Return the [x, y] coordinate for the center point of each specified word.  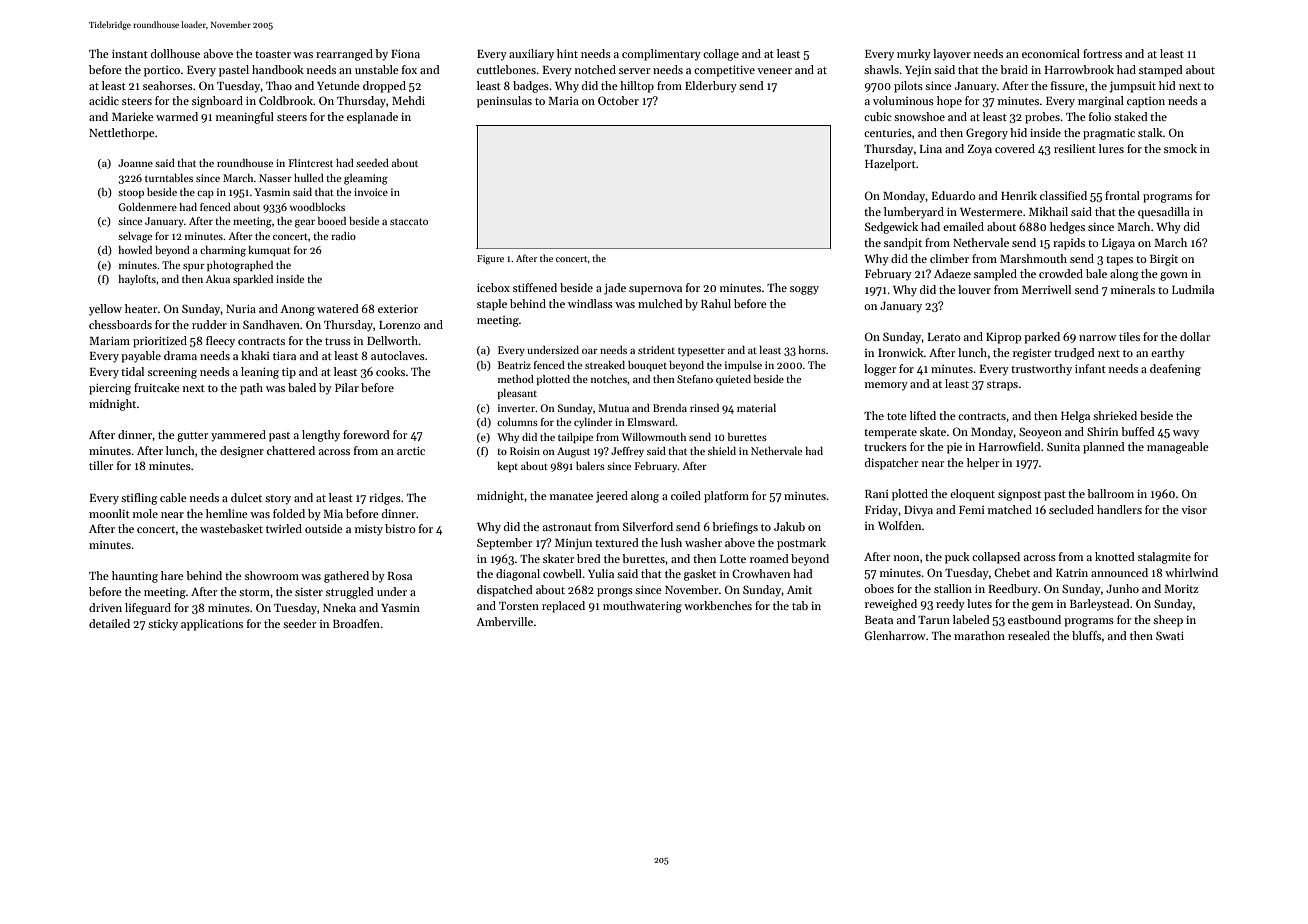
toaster [273, 54]
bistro [400, 528]
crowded [1061, 273]
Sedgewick [891, 228]
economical [1051, 53]
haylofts [137, 280]
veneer [774, 71]
